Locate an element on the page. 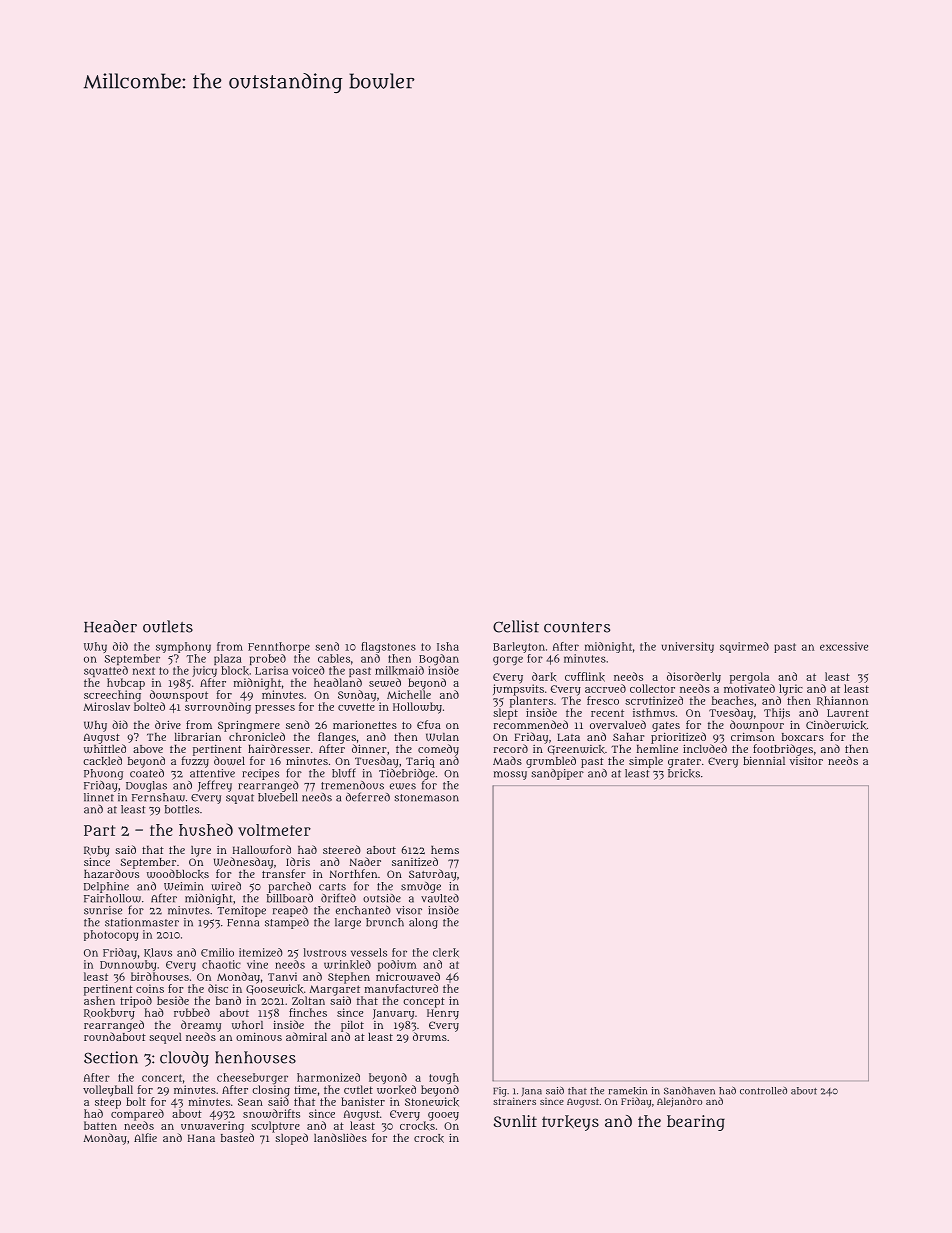 The width and height of the document is (952, 1233). Fennthorpe is located at coordinates (279, 647).
